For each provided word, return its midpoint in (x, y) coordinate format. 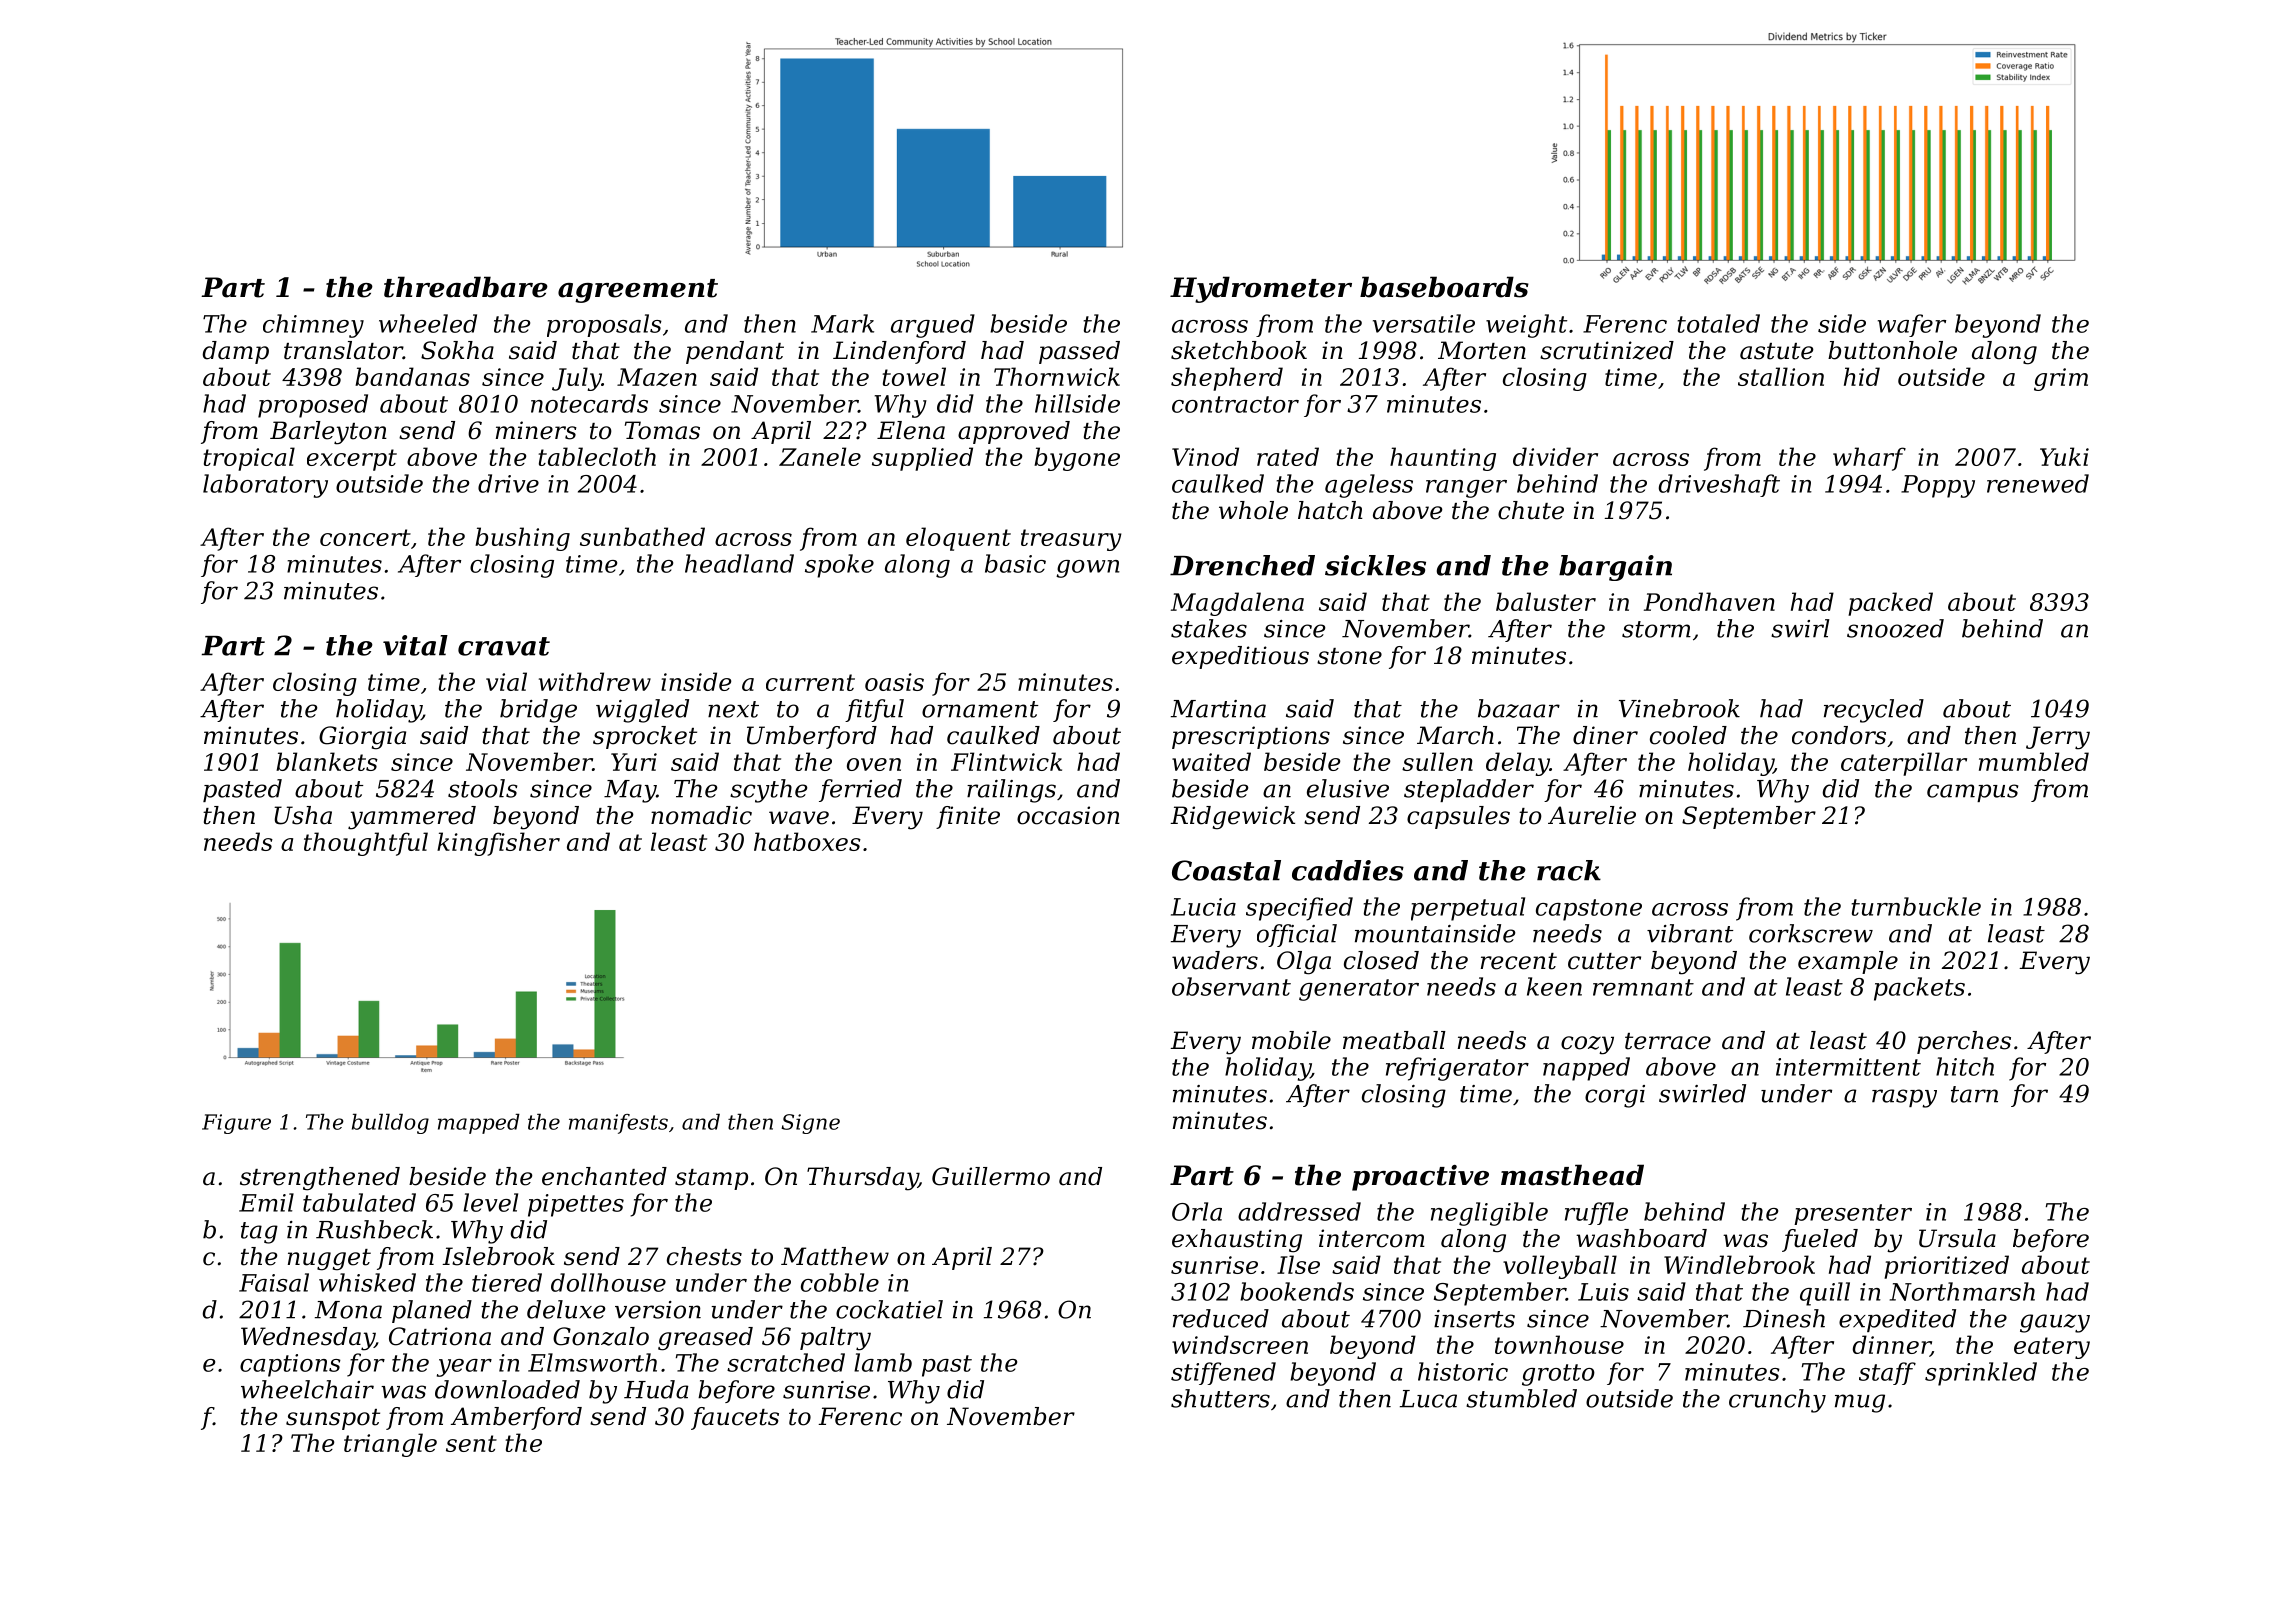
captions (290, 1365)
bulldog (390, 1124)
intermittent (1848, 1067)
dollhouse (608, 1282)
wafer (1912, 325)
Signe (810, 1124)
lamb (883, 1362)
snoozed (1895, 628)
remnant (1643, 987)
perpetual (1468, 909)
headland (739, 563)
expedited (1897, 1320)
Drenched (1242, 565)
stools (482, 788)
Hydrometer (1261, 289)
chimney (313, 326)
